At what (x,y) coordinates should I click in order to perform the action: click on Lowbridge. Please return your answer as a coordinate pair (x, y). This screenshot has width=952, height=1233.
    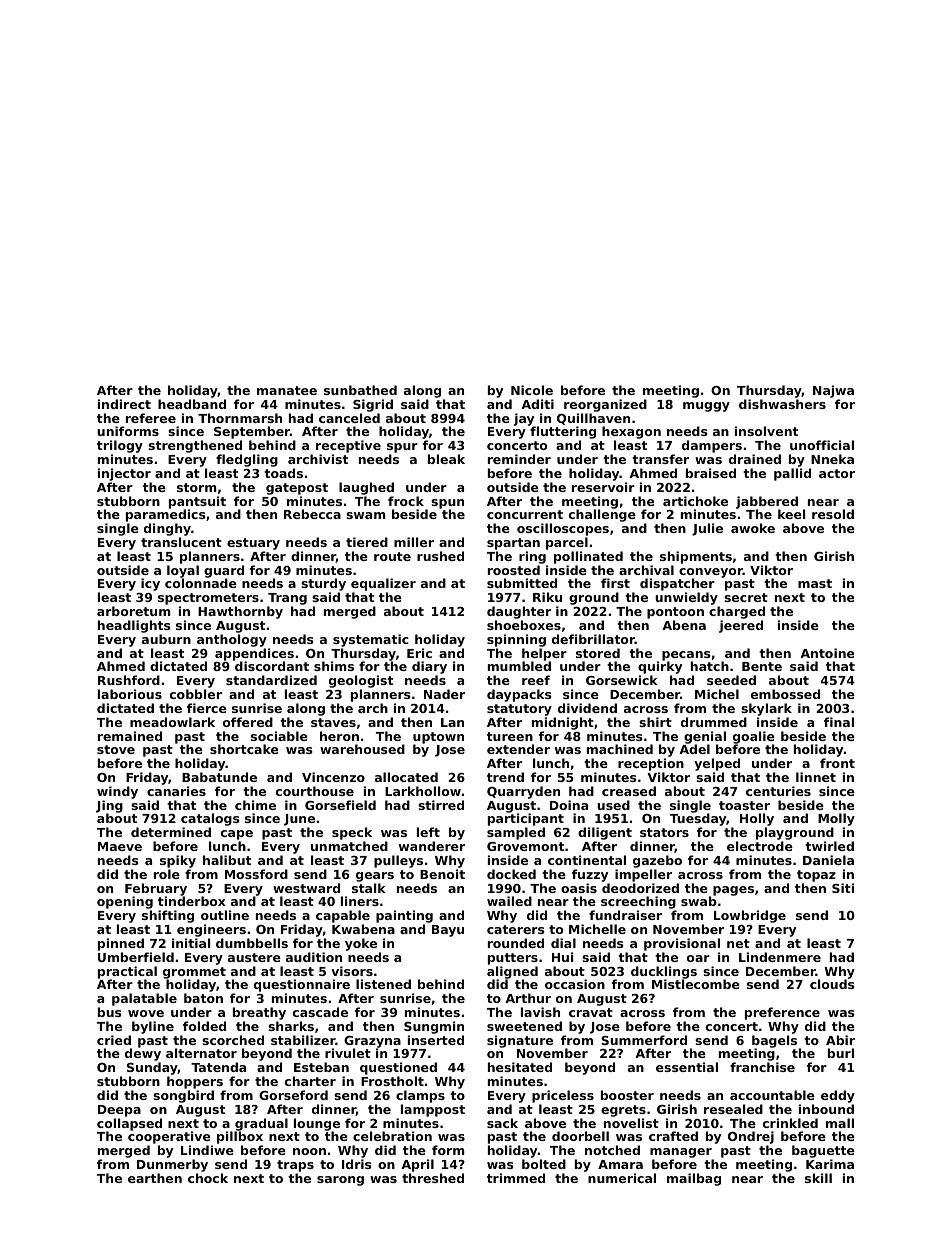
    Looking at the image, I should click on (750, 916).
